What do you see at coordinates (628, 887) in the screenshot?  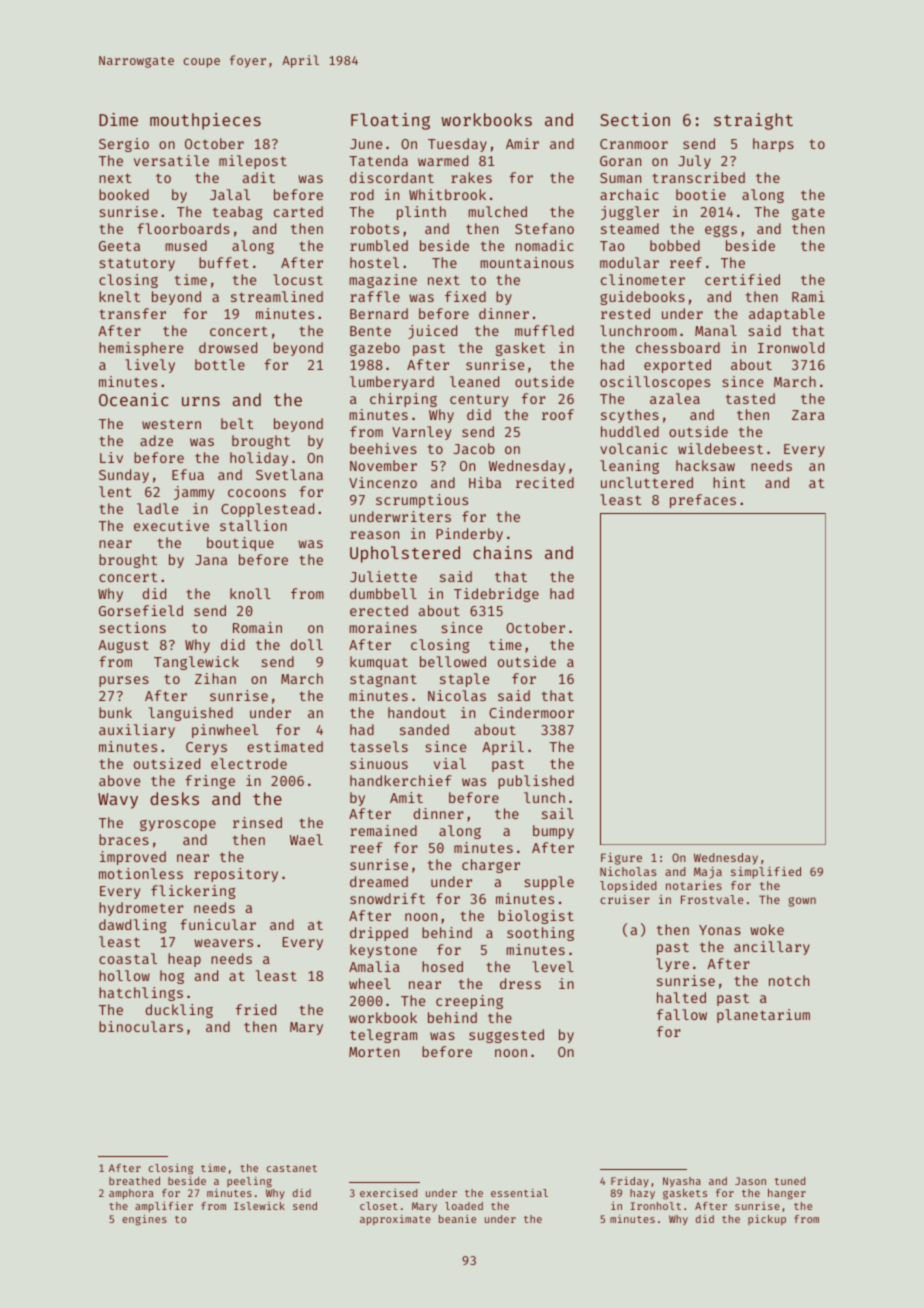 I see `lopsided` at bounding box center [628, 887].
